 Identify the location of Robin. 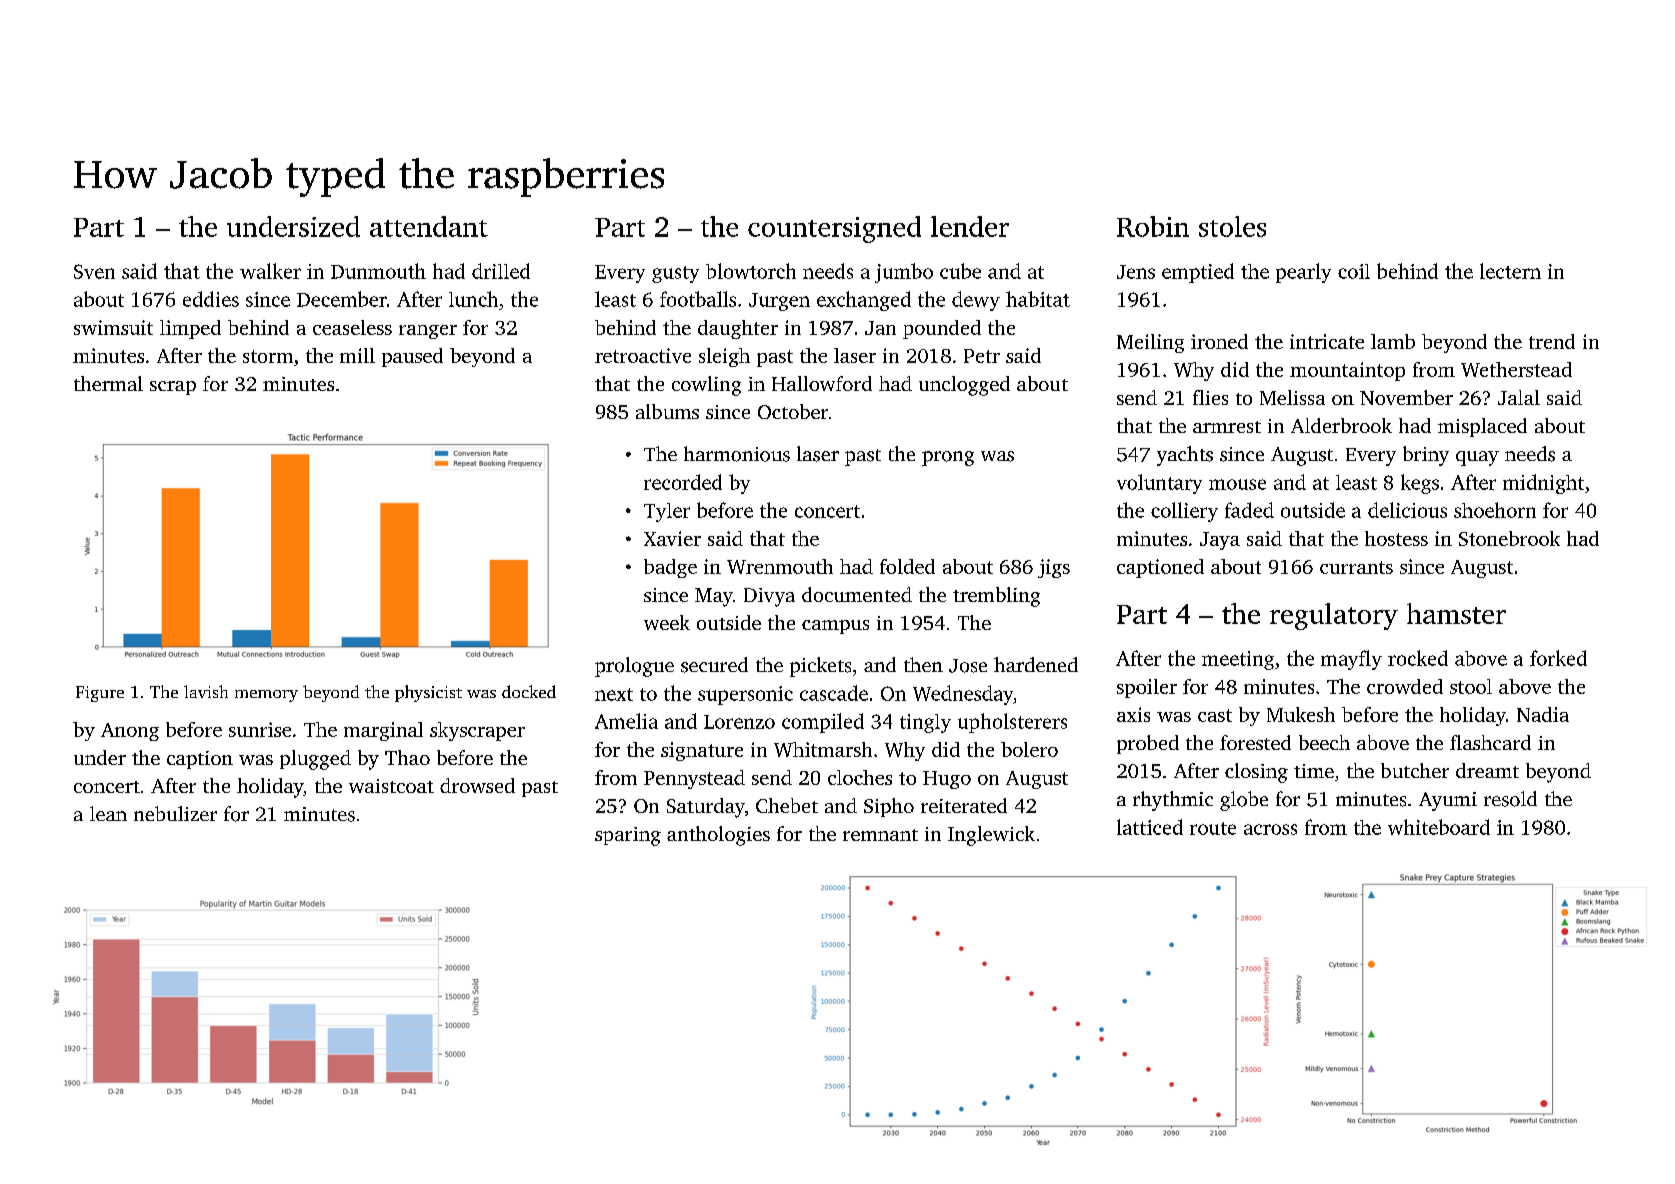
(1153, 226).
